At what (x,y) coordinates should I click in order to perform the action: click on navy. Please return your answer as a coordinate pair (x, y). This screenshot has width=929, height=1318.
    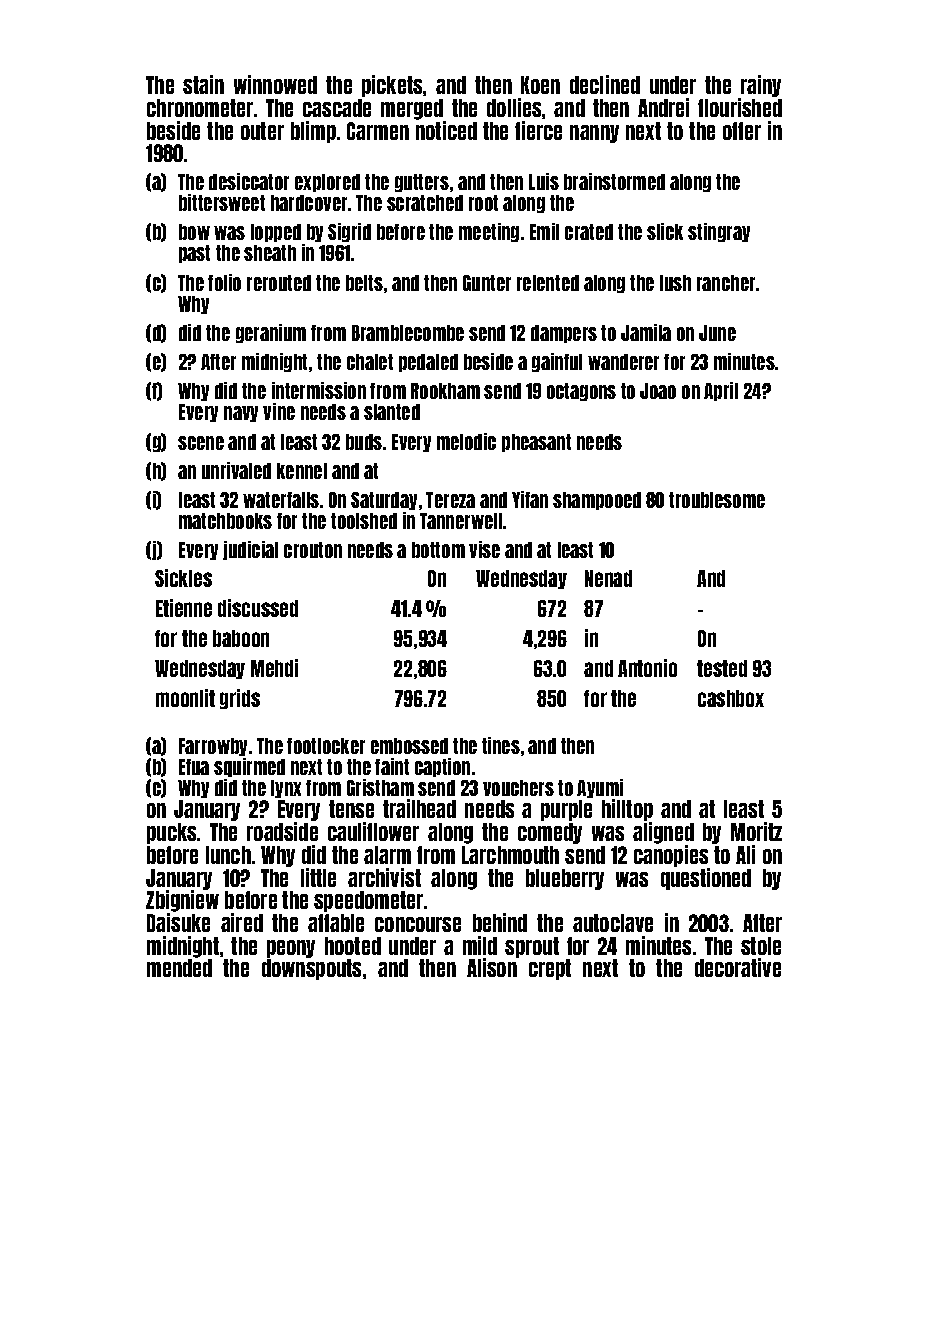
    Looking at the image, I should click on (241, 414).
